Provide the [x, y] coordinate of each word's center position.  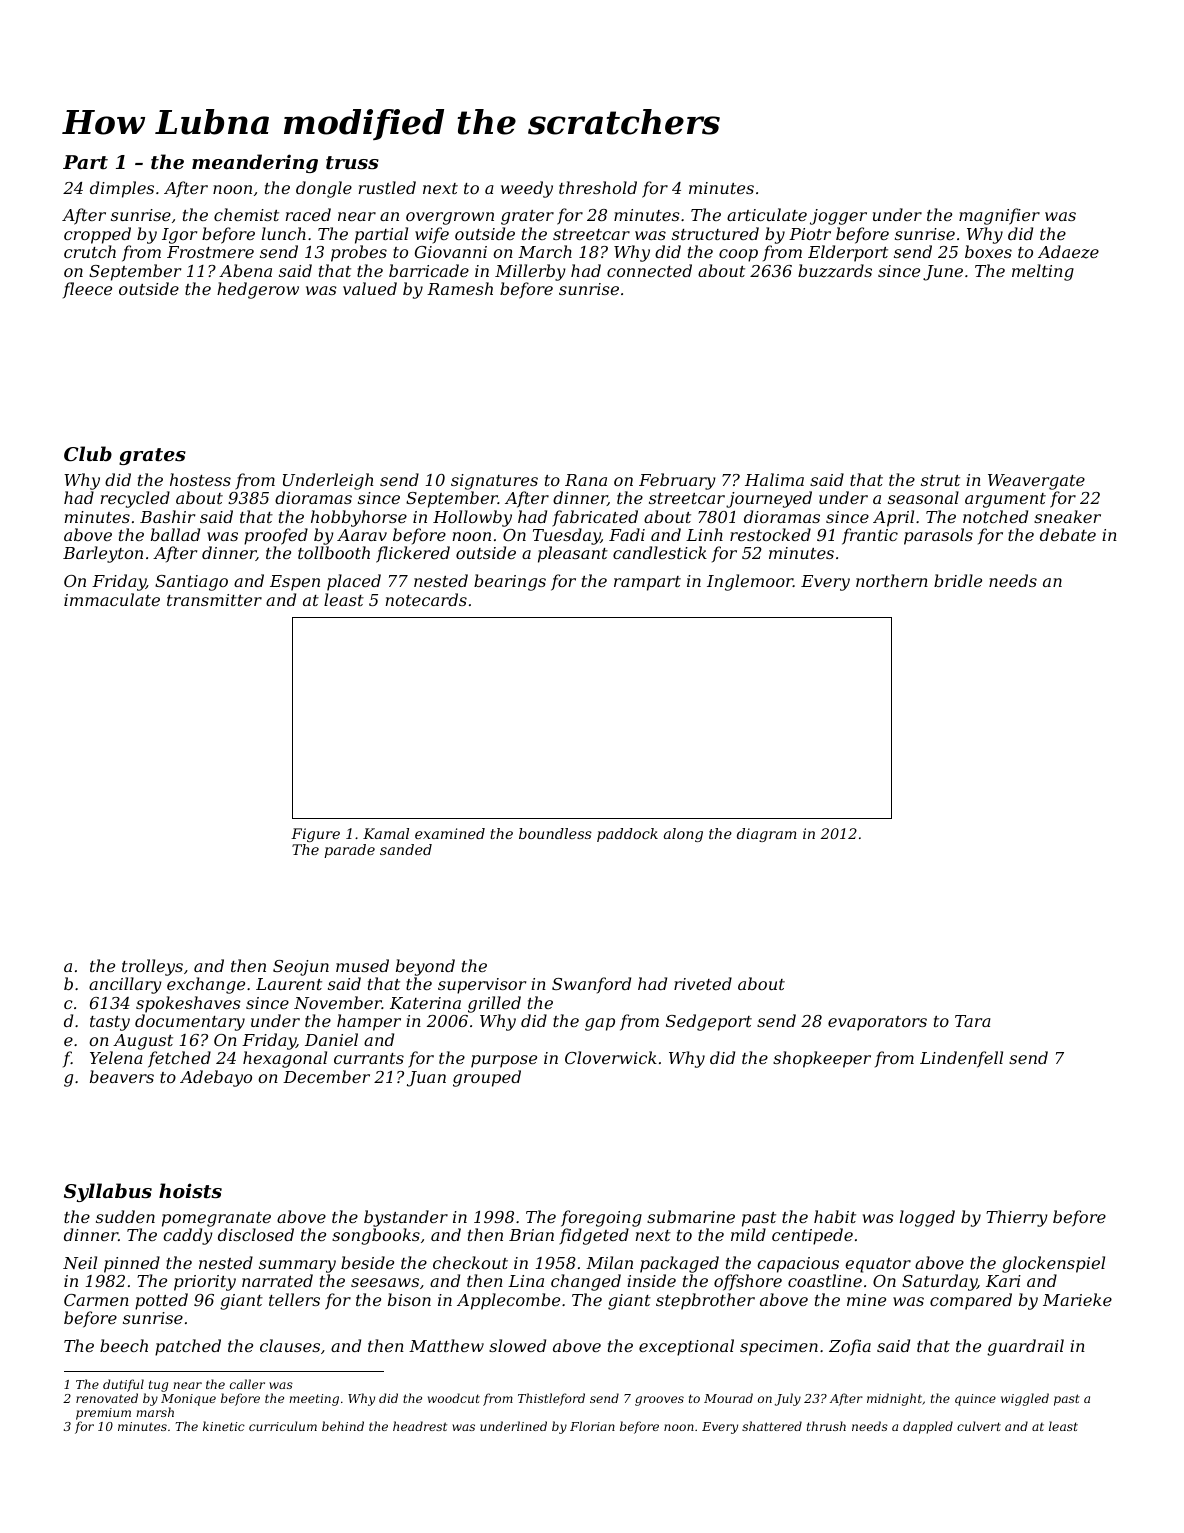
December [326, 1076]
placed [354, 582]
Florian [592, 1426]
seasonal [923, 497]
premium [103, 1414]
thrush [826, 1426]
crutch [90, 251]
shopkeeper [822, 1059]
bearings [510, 582]
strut [940, 480]
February [677, 481]
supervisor [482, 986]
